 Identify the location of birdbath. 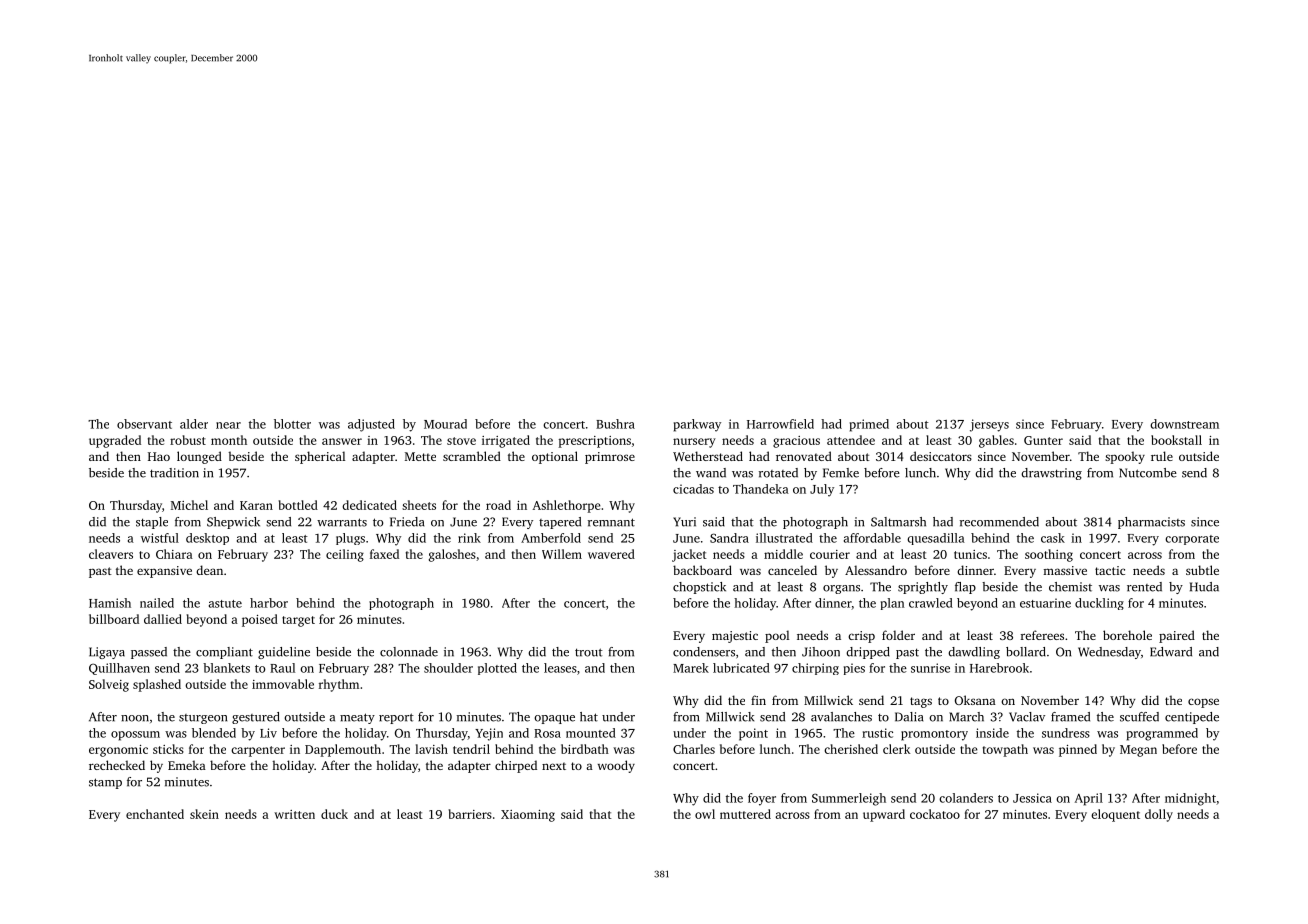
(585, 749).
